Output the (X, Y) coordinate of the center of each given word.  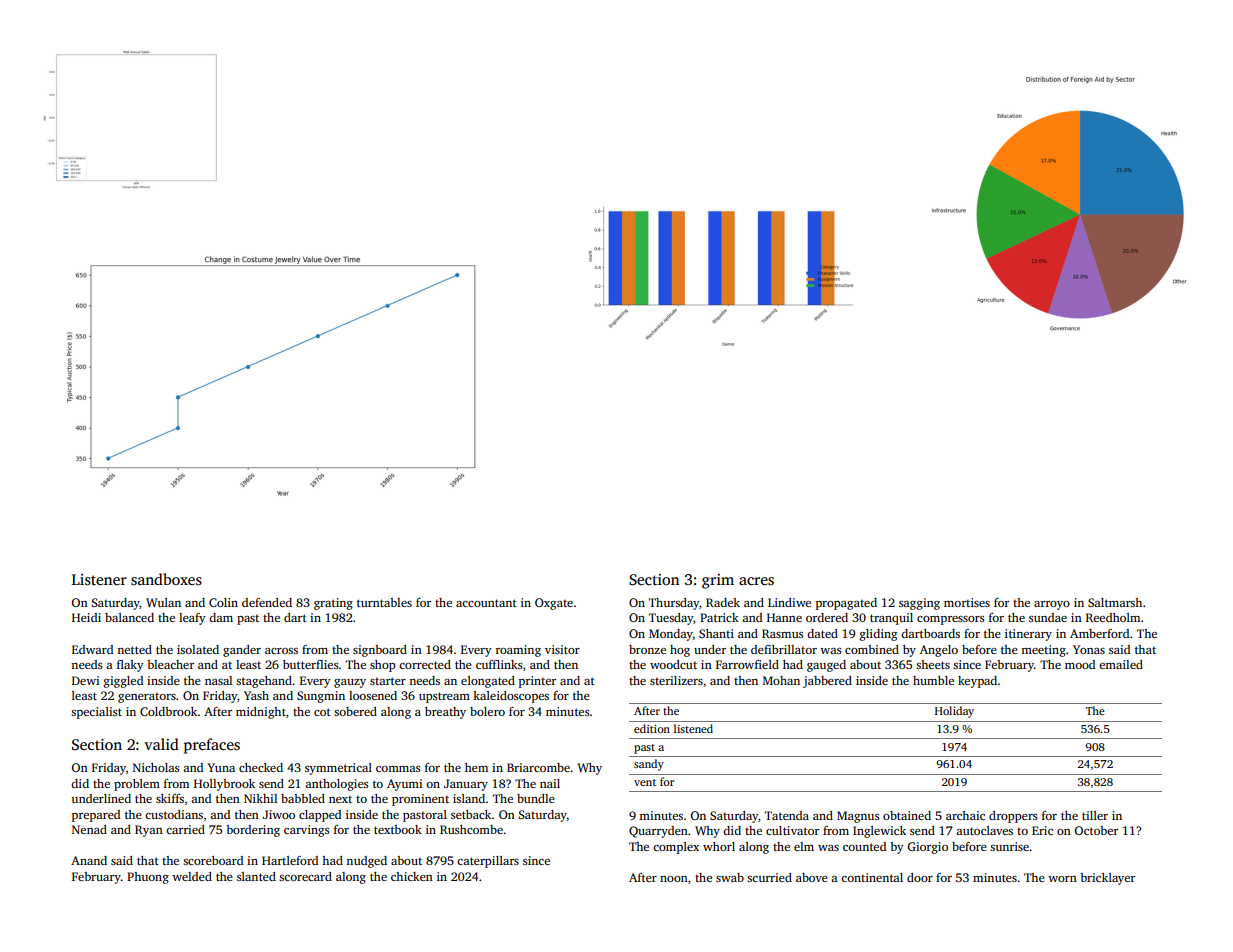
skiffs (170, 798)
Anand (89, 860)
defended (267, 602)
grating (333, 604)
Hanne (784, 617)
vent (645, 782)
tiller (1095, 815)
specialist (96, 713)
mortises (967, 602)
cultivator (792, 830)
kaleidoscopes (511, 697)
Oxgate (554, 604)
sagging (919, 604)
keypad (977, 682)
